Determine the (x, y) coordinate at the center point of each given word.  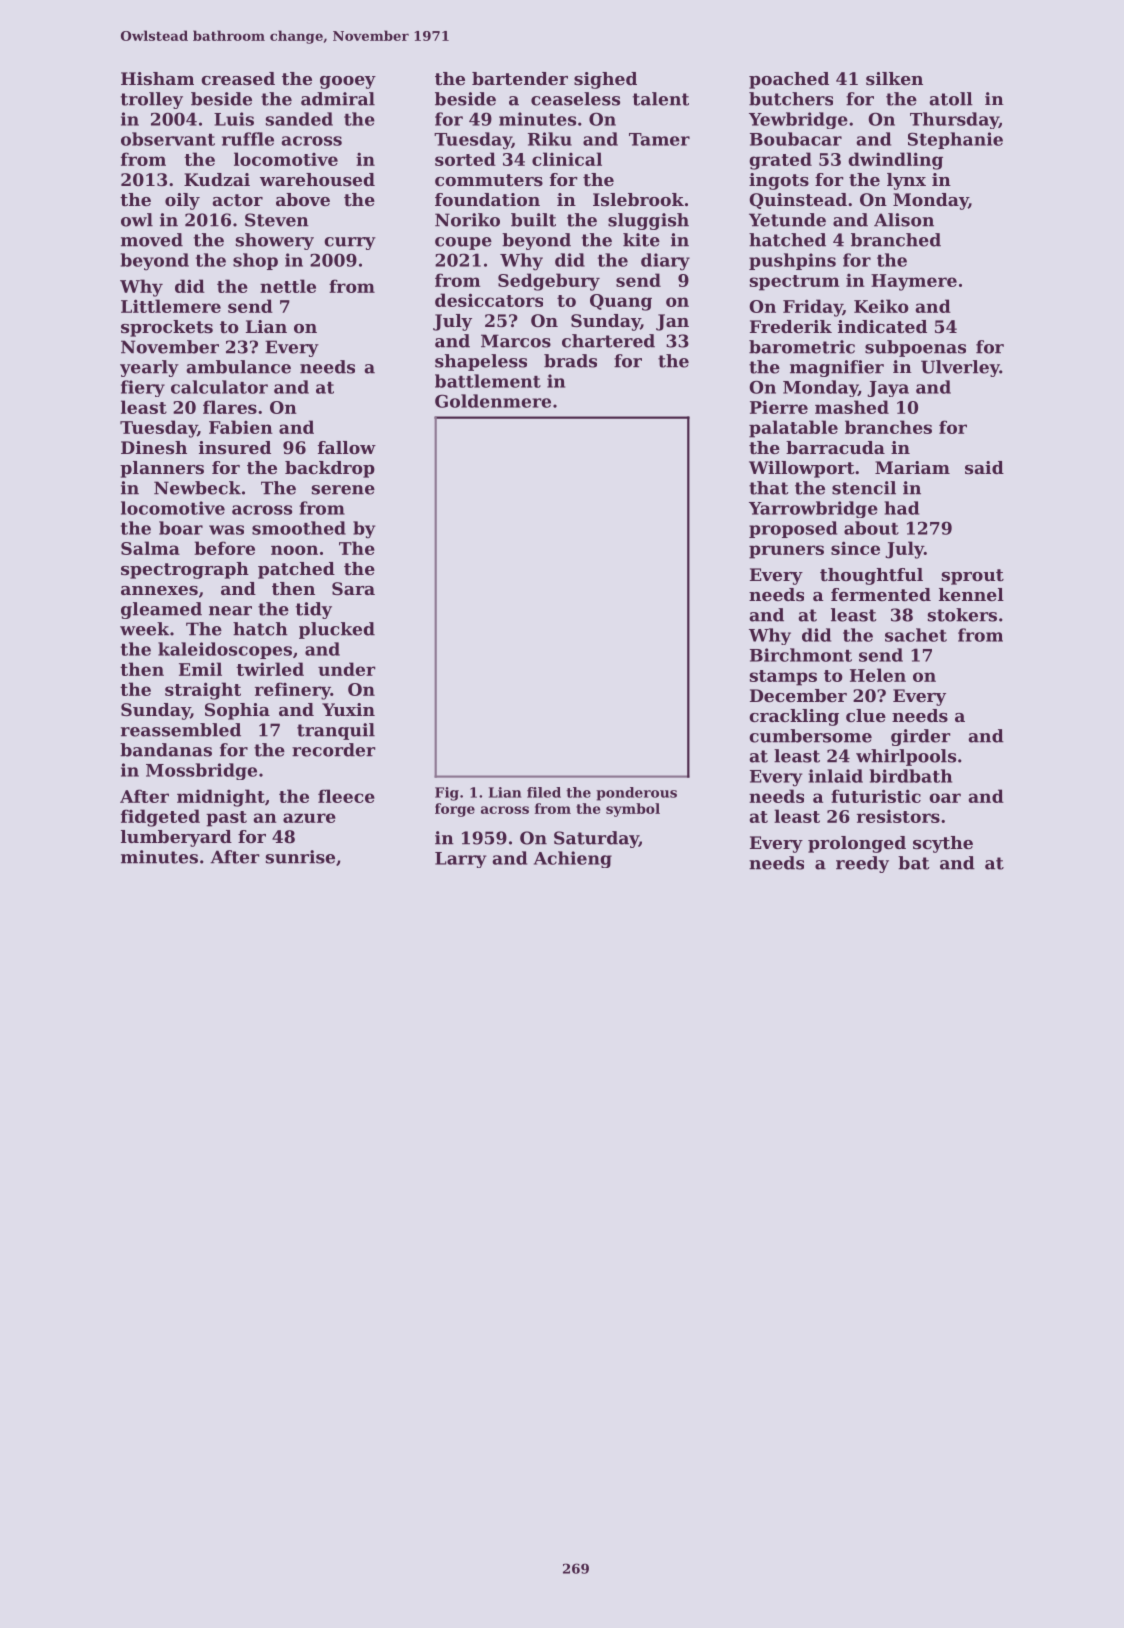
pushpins (792, 261)
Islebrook (638, 199)
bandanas (166, 750)
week (144, 629)
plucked (337, 630)
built (533, 220)
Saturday (596, 839)
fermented (881, 594)
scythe (943, 844)
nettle (288, 286)
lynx (906, 181)
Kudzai (217, 179)
